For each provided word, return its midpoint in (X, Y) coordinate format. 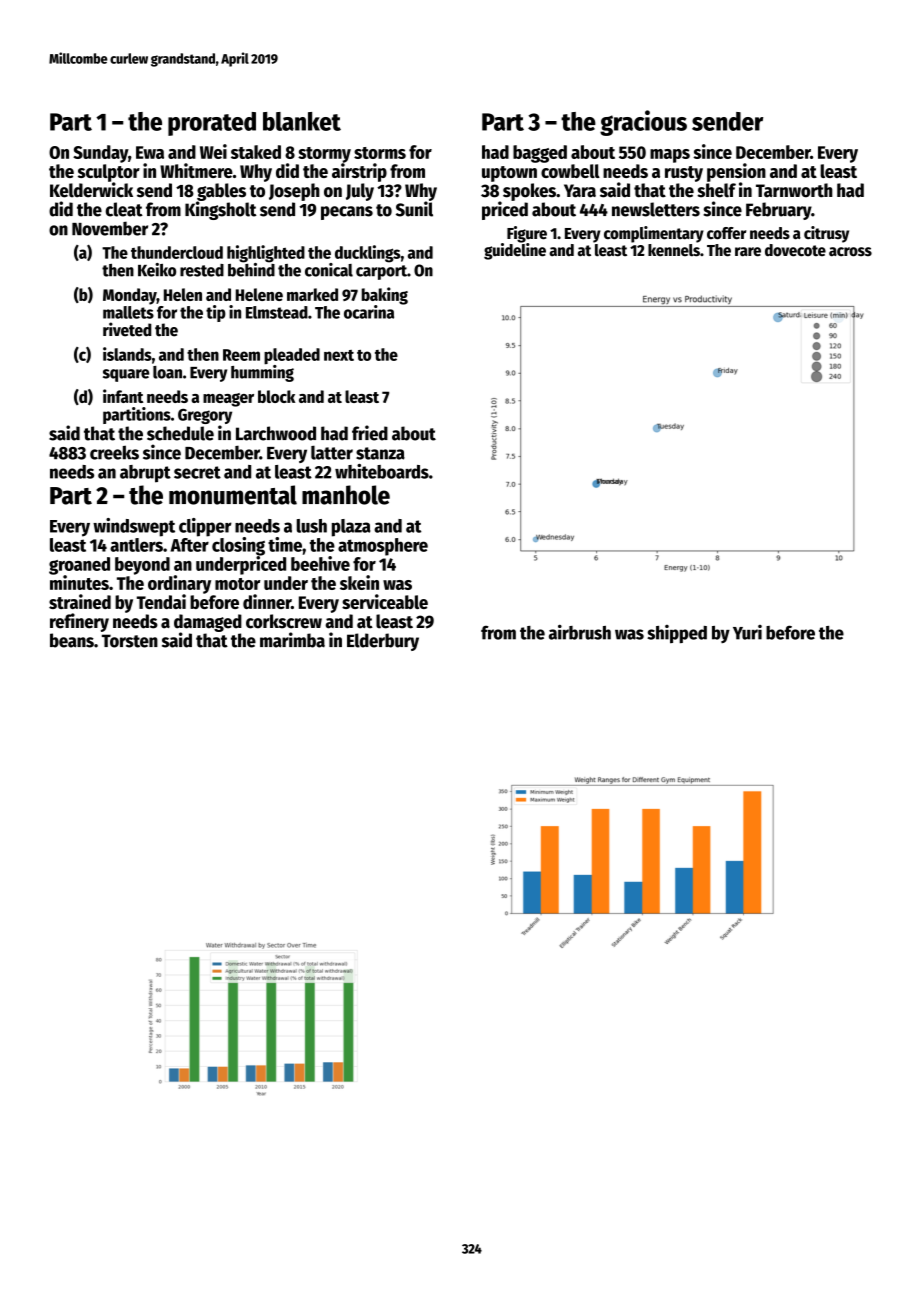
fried (370, 433)
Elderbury (383, 642)
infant (123, 396)
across (850, 252)
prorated (212, 124)
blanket (302, 121)
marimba (292, 640)
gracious (643, 123)
